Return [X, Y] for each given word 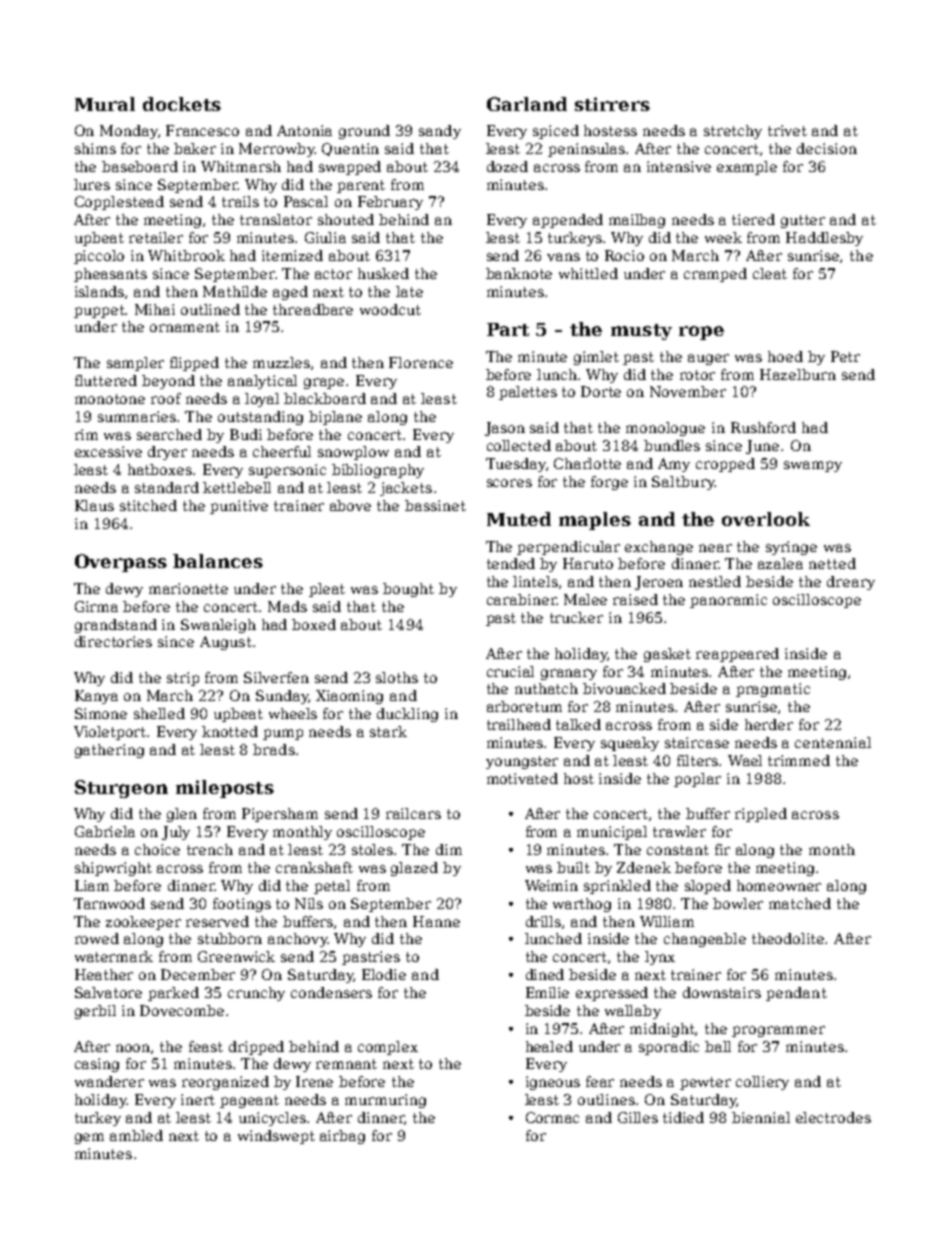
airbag [342, 1137]
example [747, 168]
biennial [761, 1117]
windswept [276, 1137]
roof [166, 398]
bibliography [378, 471]
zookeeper [143, 923]
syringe [791, 548]
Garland [527, 104]
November [688, 391]
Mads [287, 606]
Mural [105, 104]
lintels [535, 581]
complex [388, 1048]
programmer [778, 1031]
